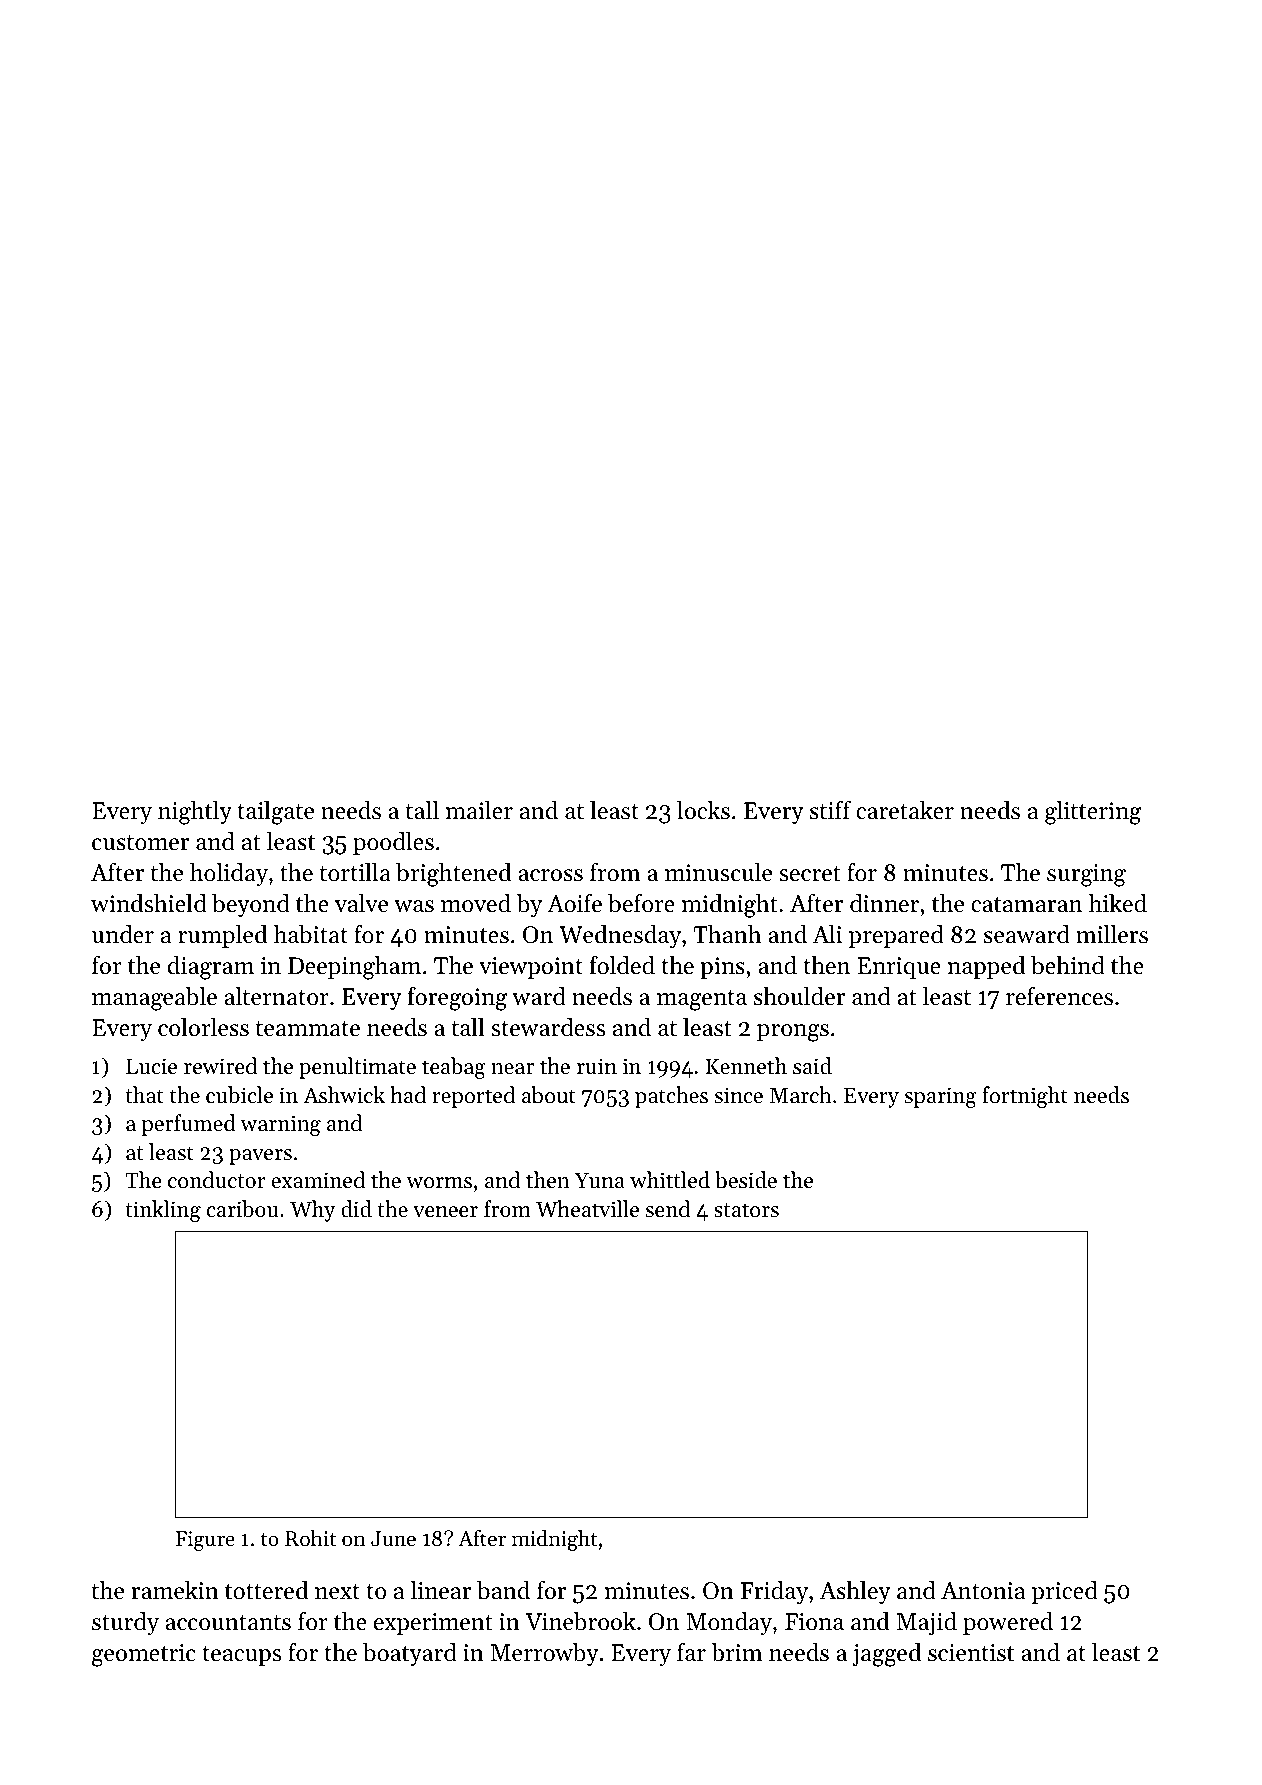 The height and width of the page is (1785, 1262). Describe the element at coordinates (1093, 813) in the page. I see `glittering` at that location.
